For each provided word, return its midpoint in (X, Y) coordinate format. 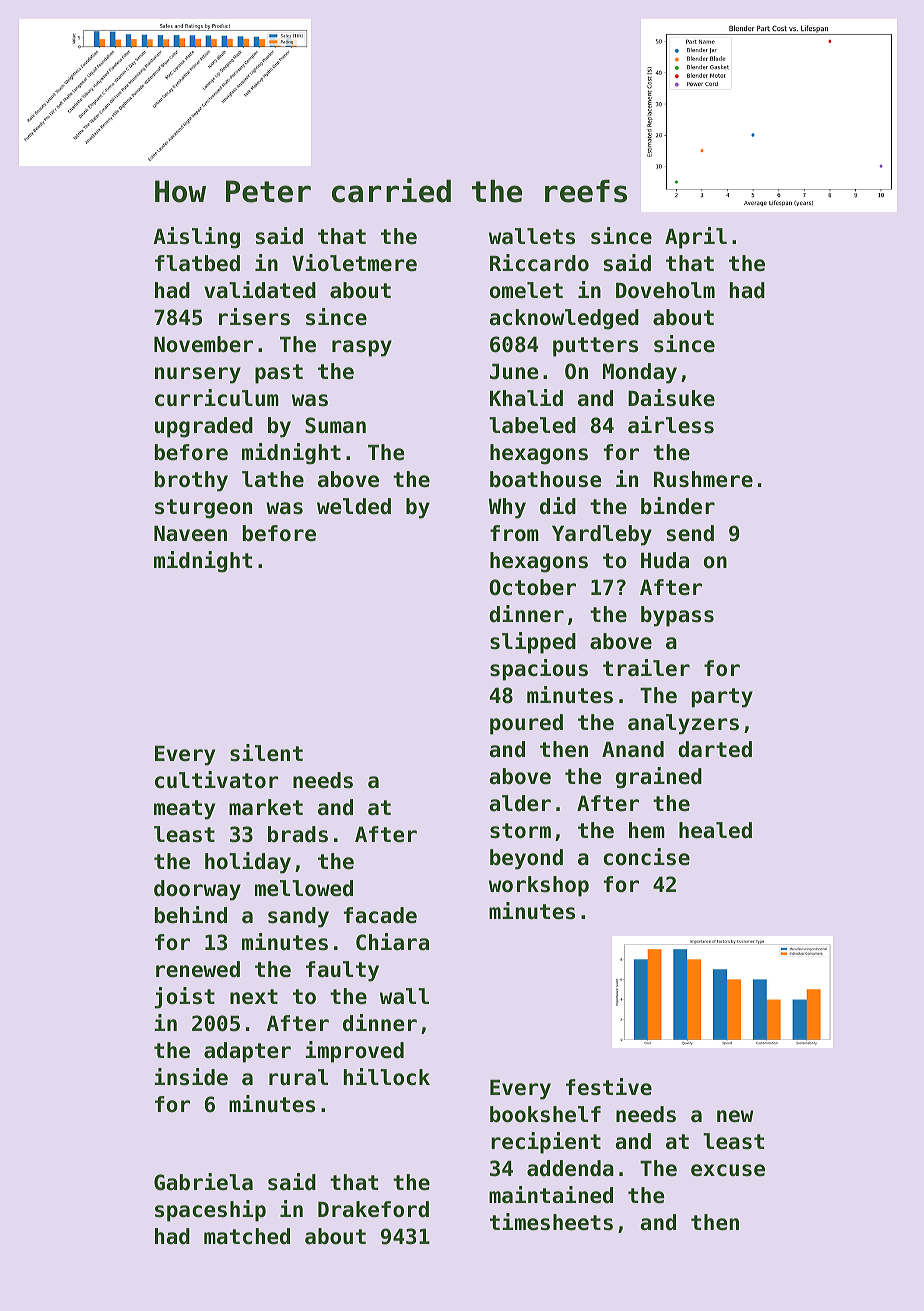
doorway (197, 890)
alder (520, 803)
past (279, 374)
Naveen (190, 533)
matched (247, 1236)
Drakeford (373, 1209)
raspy (362, 348)
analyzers (683, 724)
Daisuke (671, 398)
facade (380, 915)
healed (715, 830)
